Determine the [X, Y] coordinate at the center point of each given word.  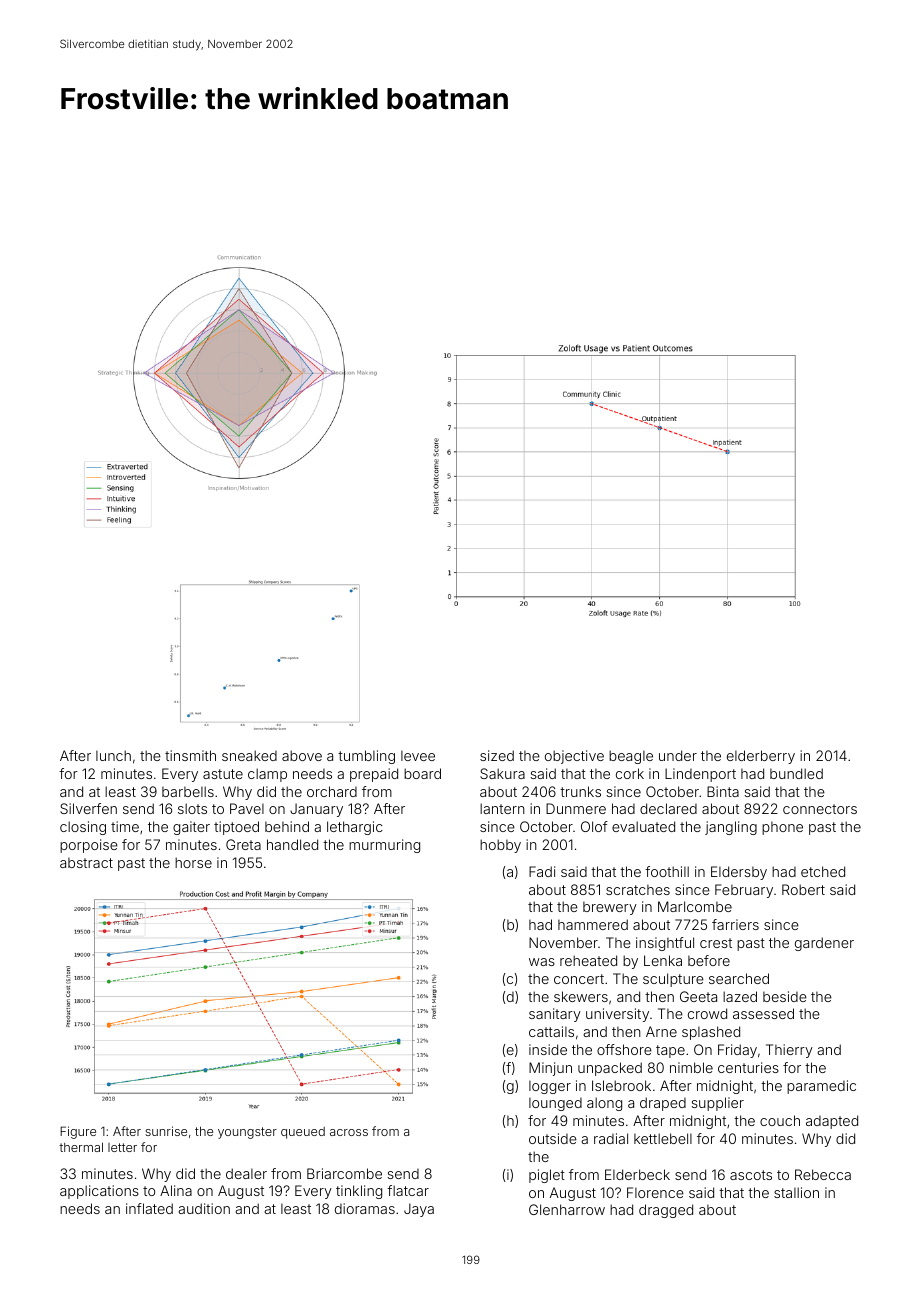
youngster [247, 1133]
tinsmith [190, 755]
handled [292, 844]
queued [303, 1133]
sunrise [166, 1131]
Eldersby [739, 873]
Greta [243, 844]
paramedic [821, 1087]
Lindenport [700, 775]
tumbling [366, 757]
